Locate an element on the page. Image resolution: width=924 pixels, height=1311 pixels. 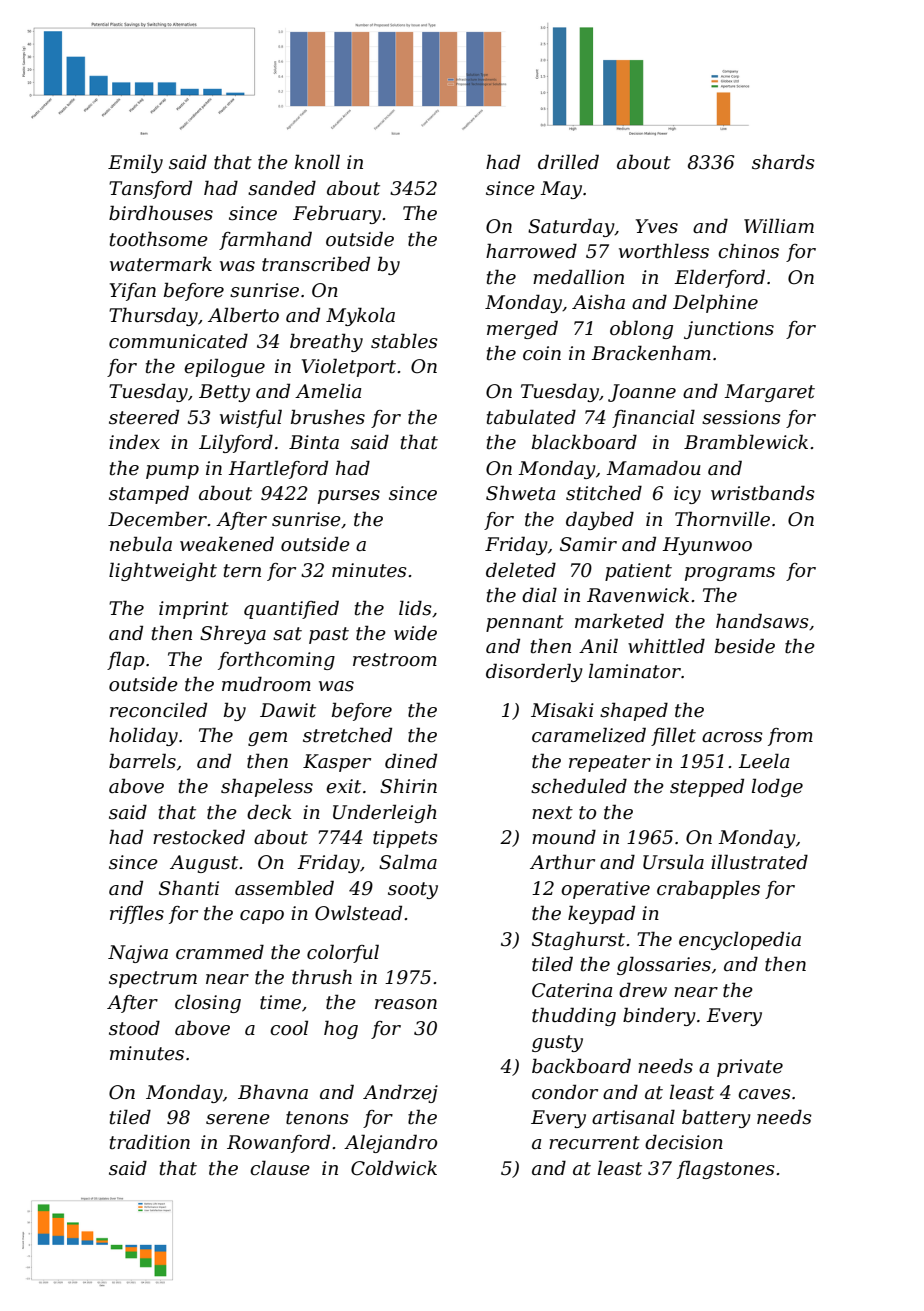
Anil is located at coordinates (598, 645).
